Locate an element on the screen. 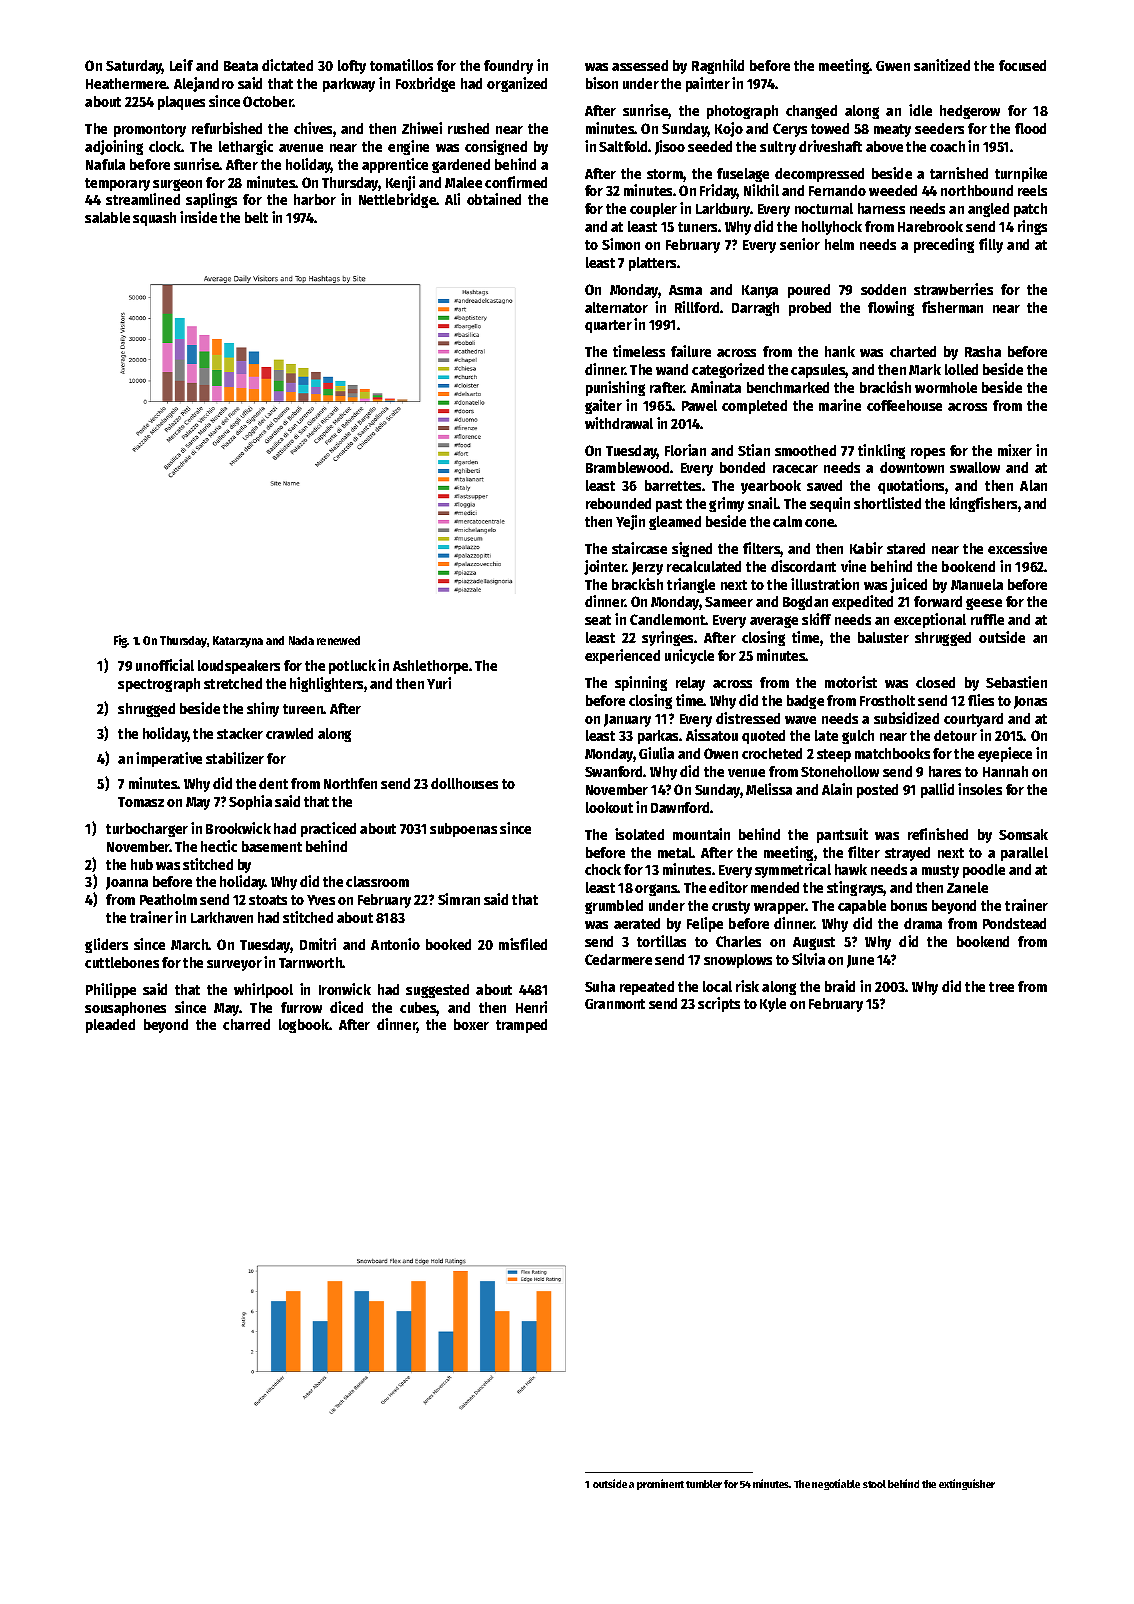 The image size is (1134, 1604). spectrograph is located at coordinates (159, 685).
